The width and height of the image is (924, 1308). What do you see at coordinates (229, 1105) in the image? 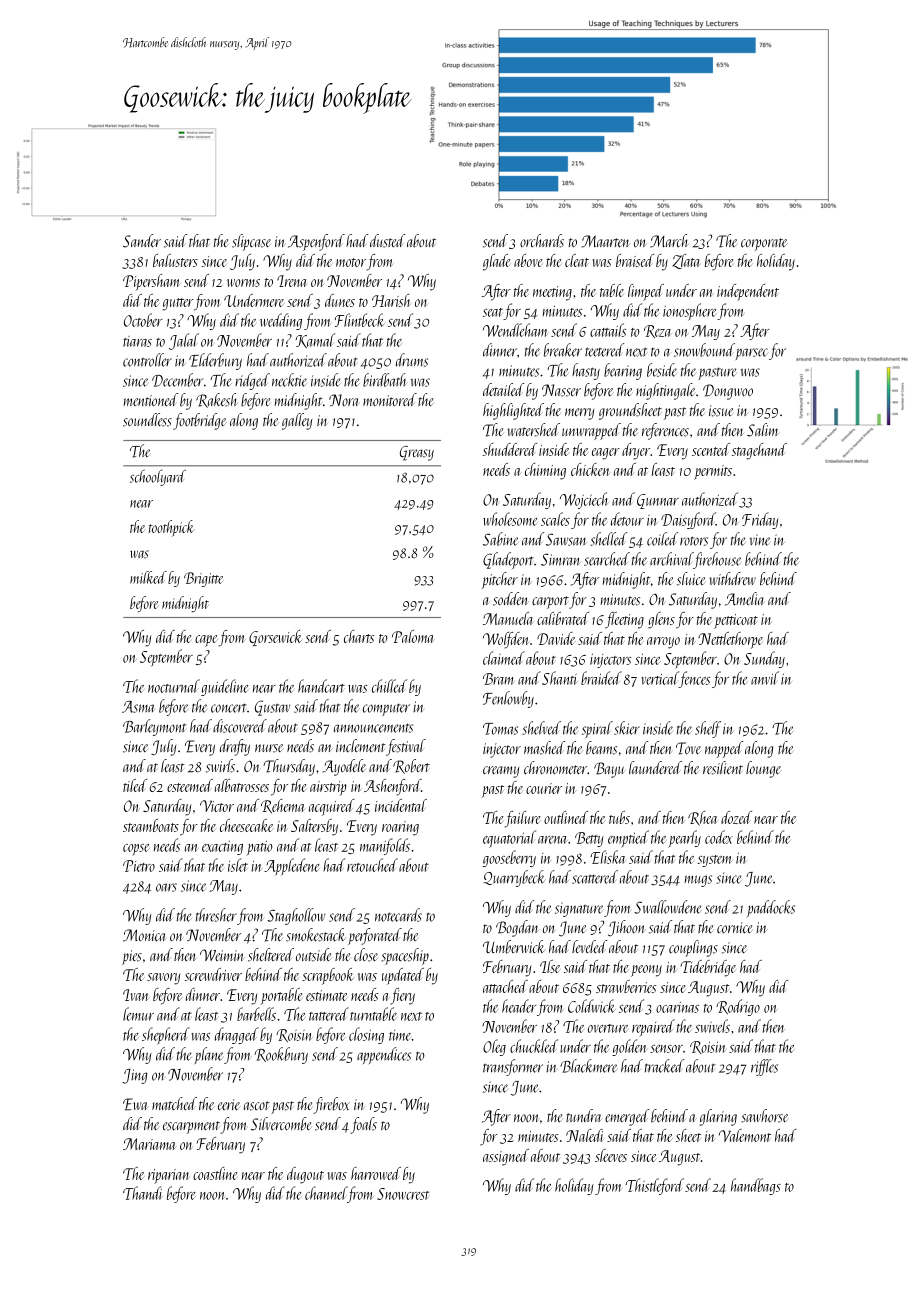
I see `eerie` at bounding box center [229, 1105].
